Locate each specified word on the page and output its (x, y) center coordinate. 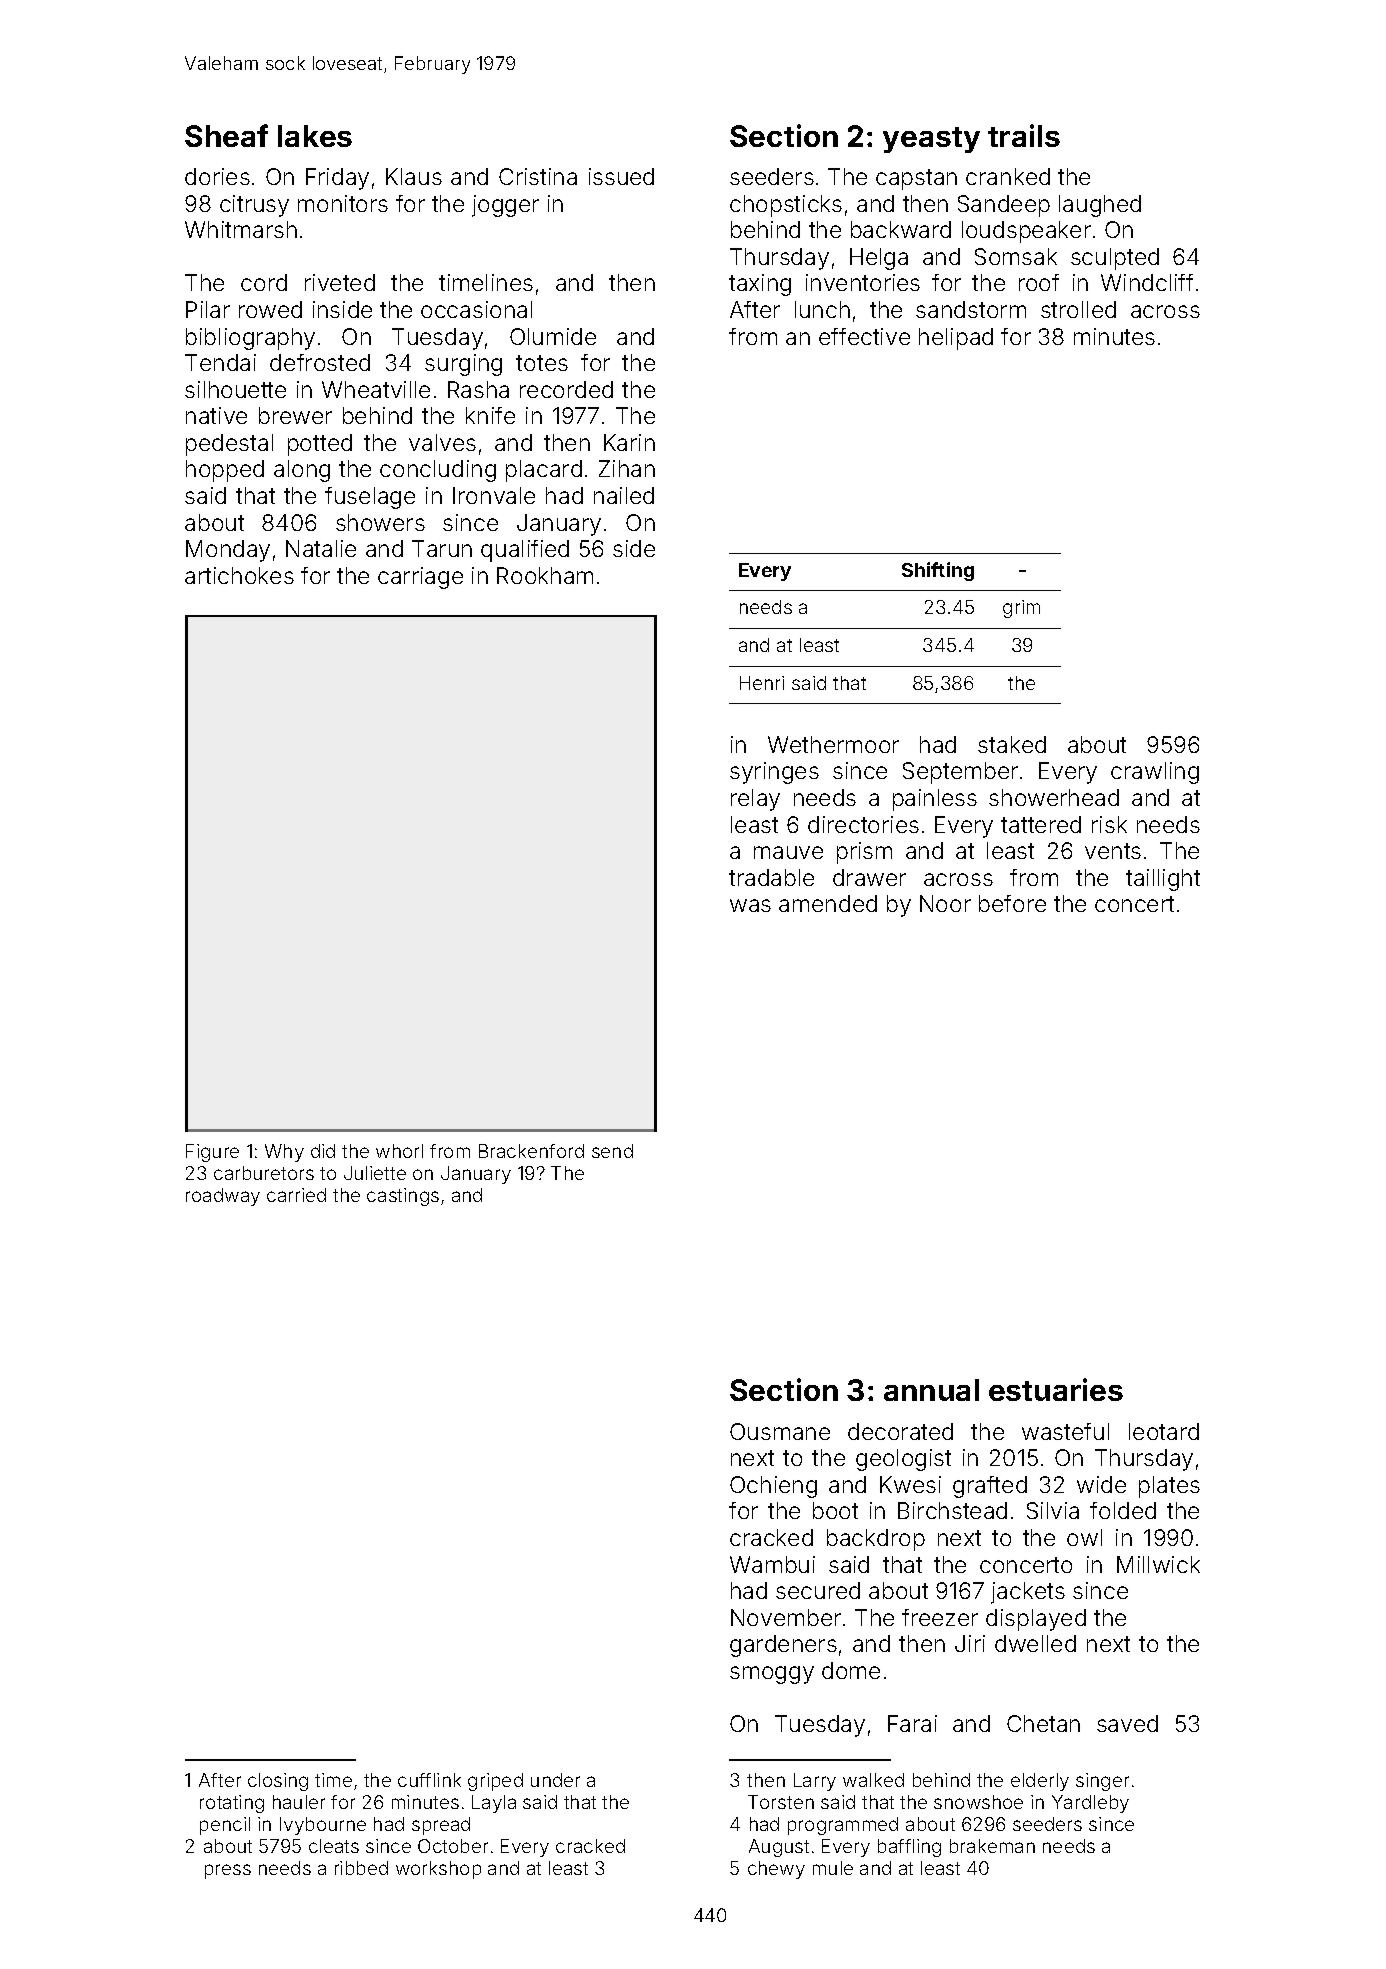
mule (833, 1868)
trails (1024, 135)
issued (621, 176)
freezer (940, 1617)
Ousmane (780, 1431)
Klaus (414, 176)
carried (296, 1195)
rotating (232, 1804)
